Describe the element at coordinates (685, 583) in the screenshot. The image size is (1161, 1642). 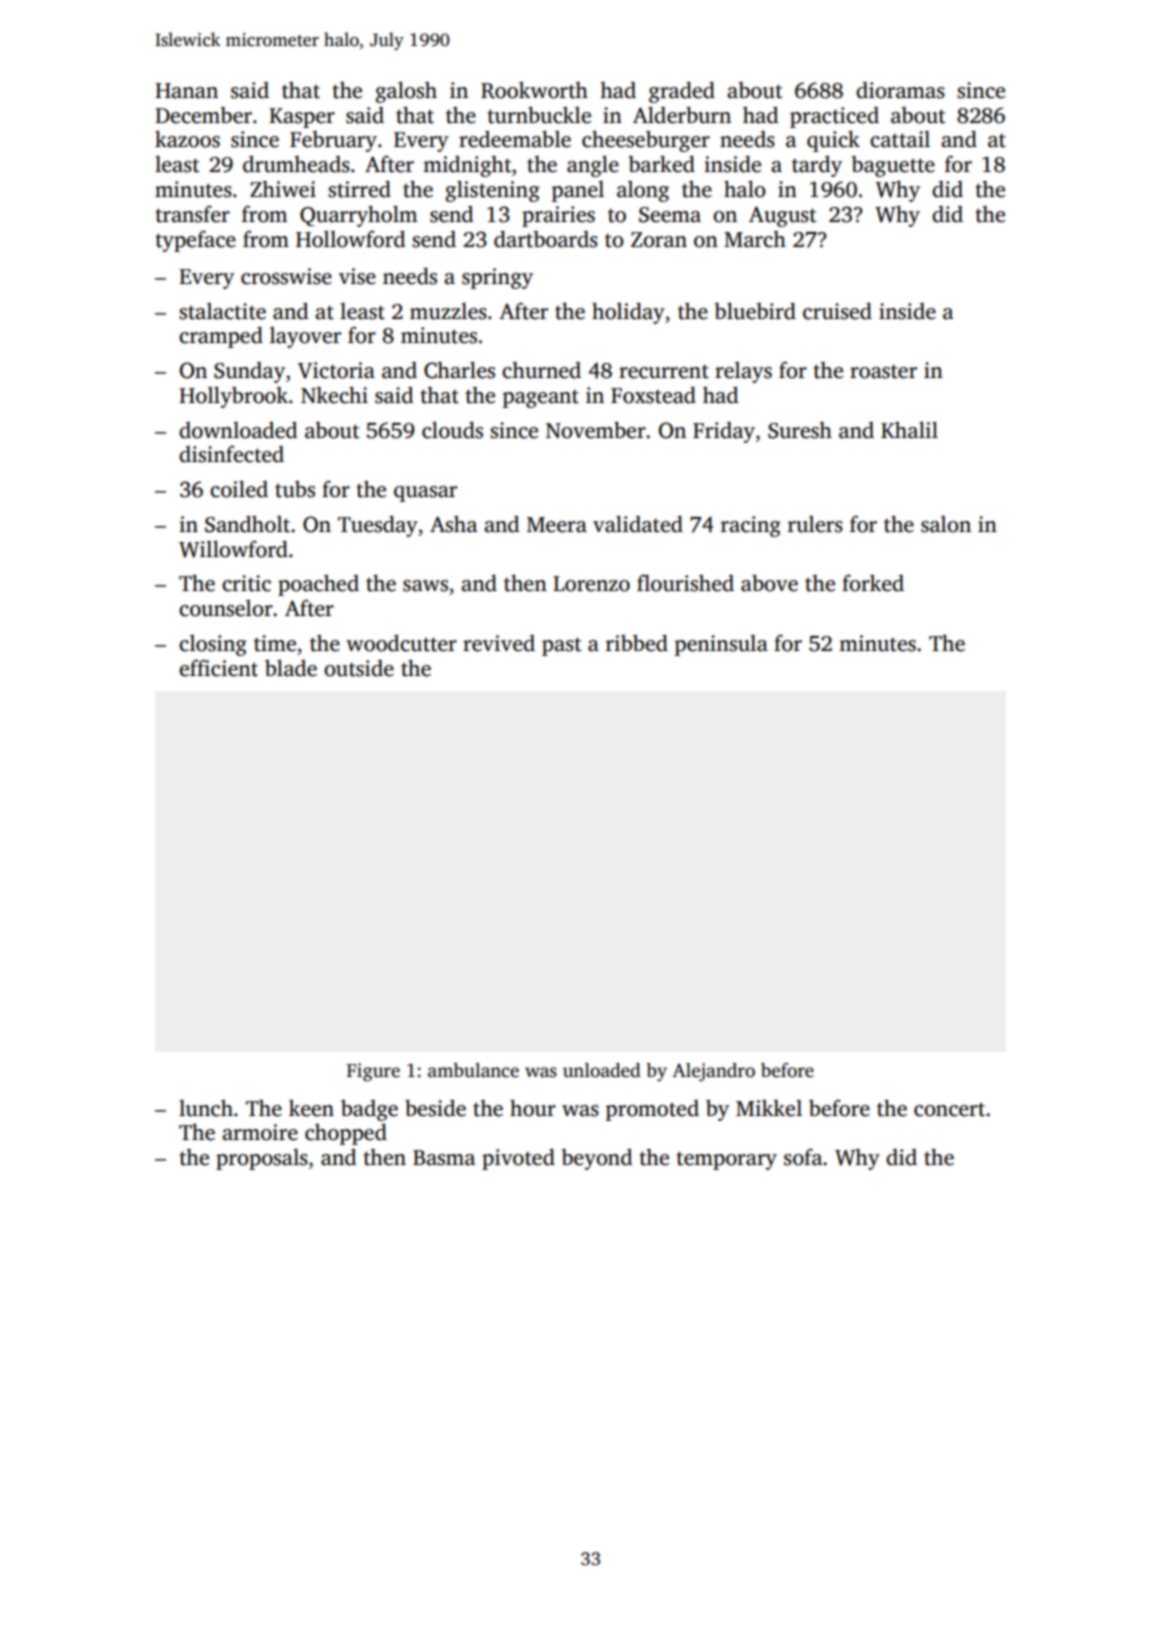
I see `flourished` at that location.
